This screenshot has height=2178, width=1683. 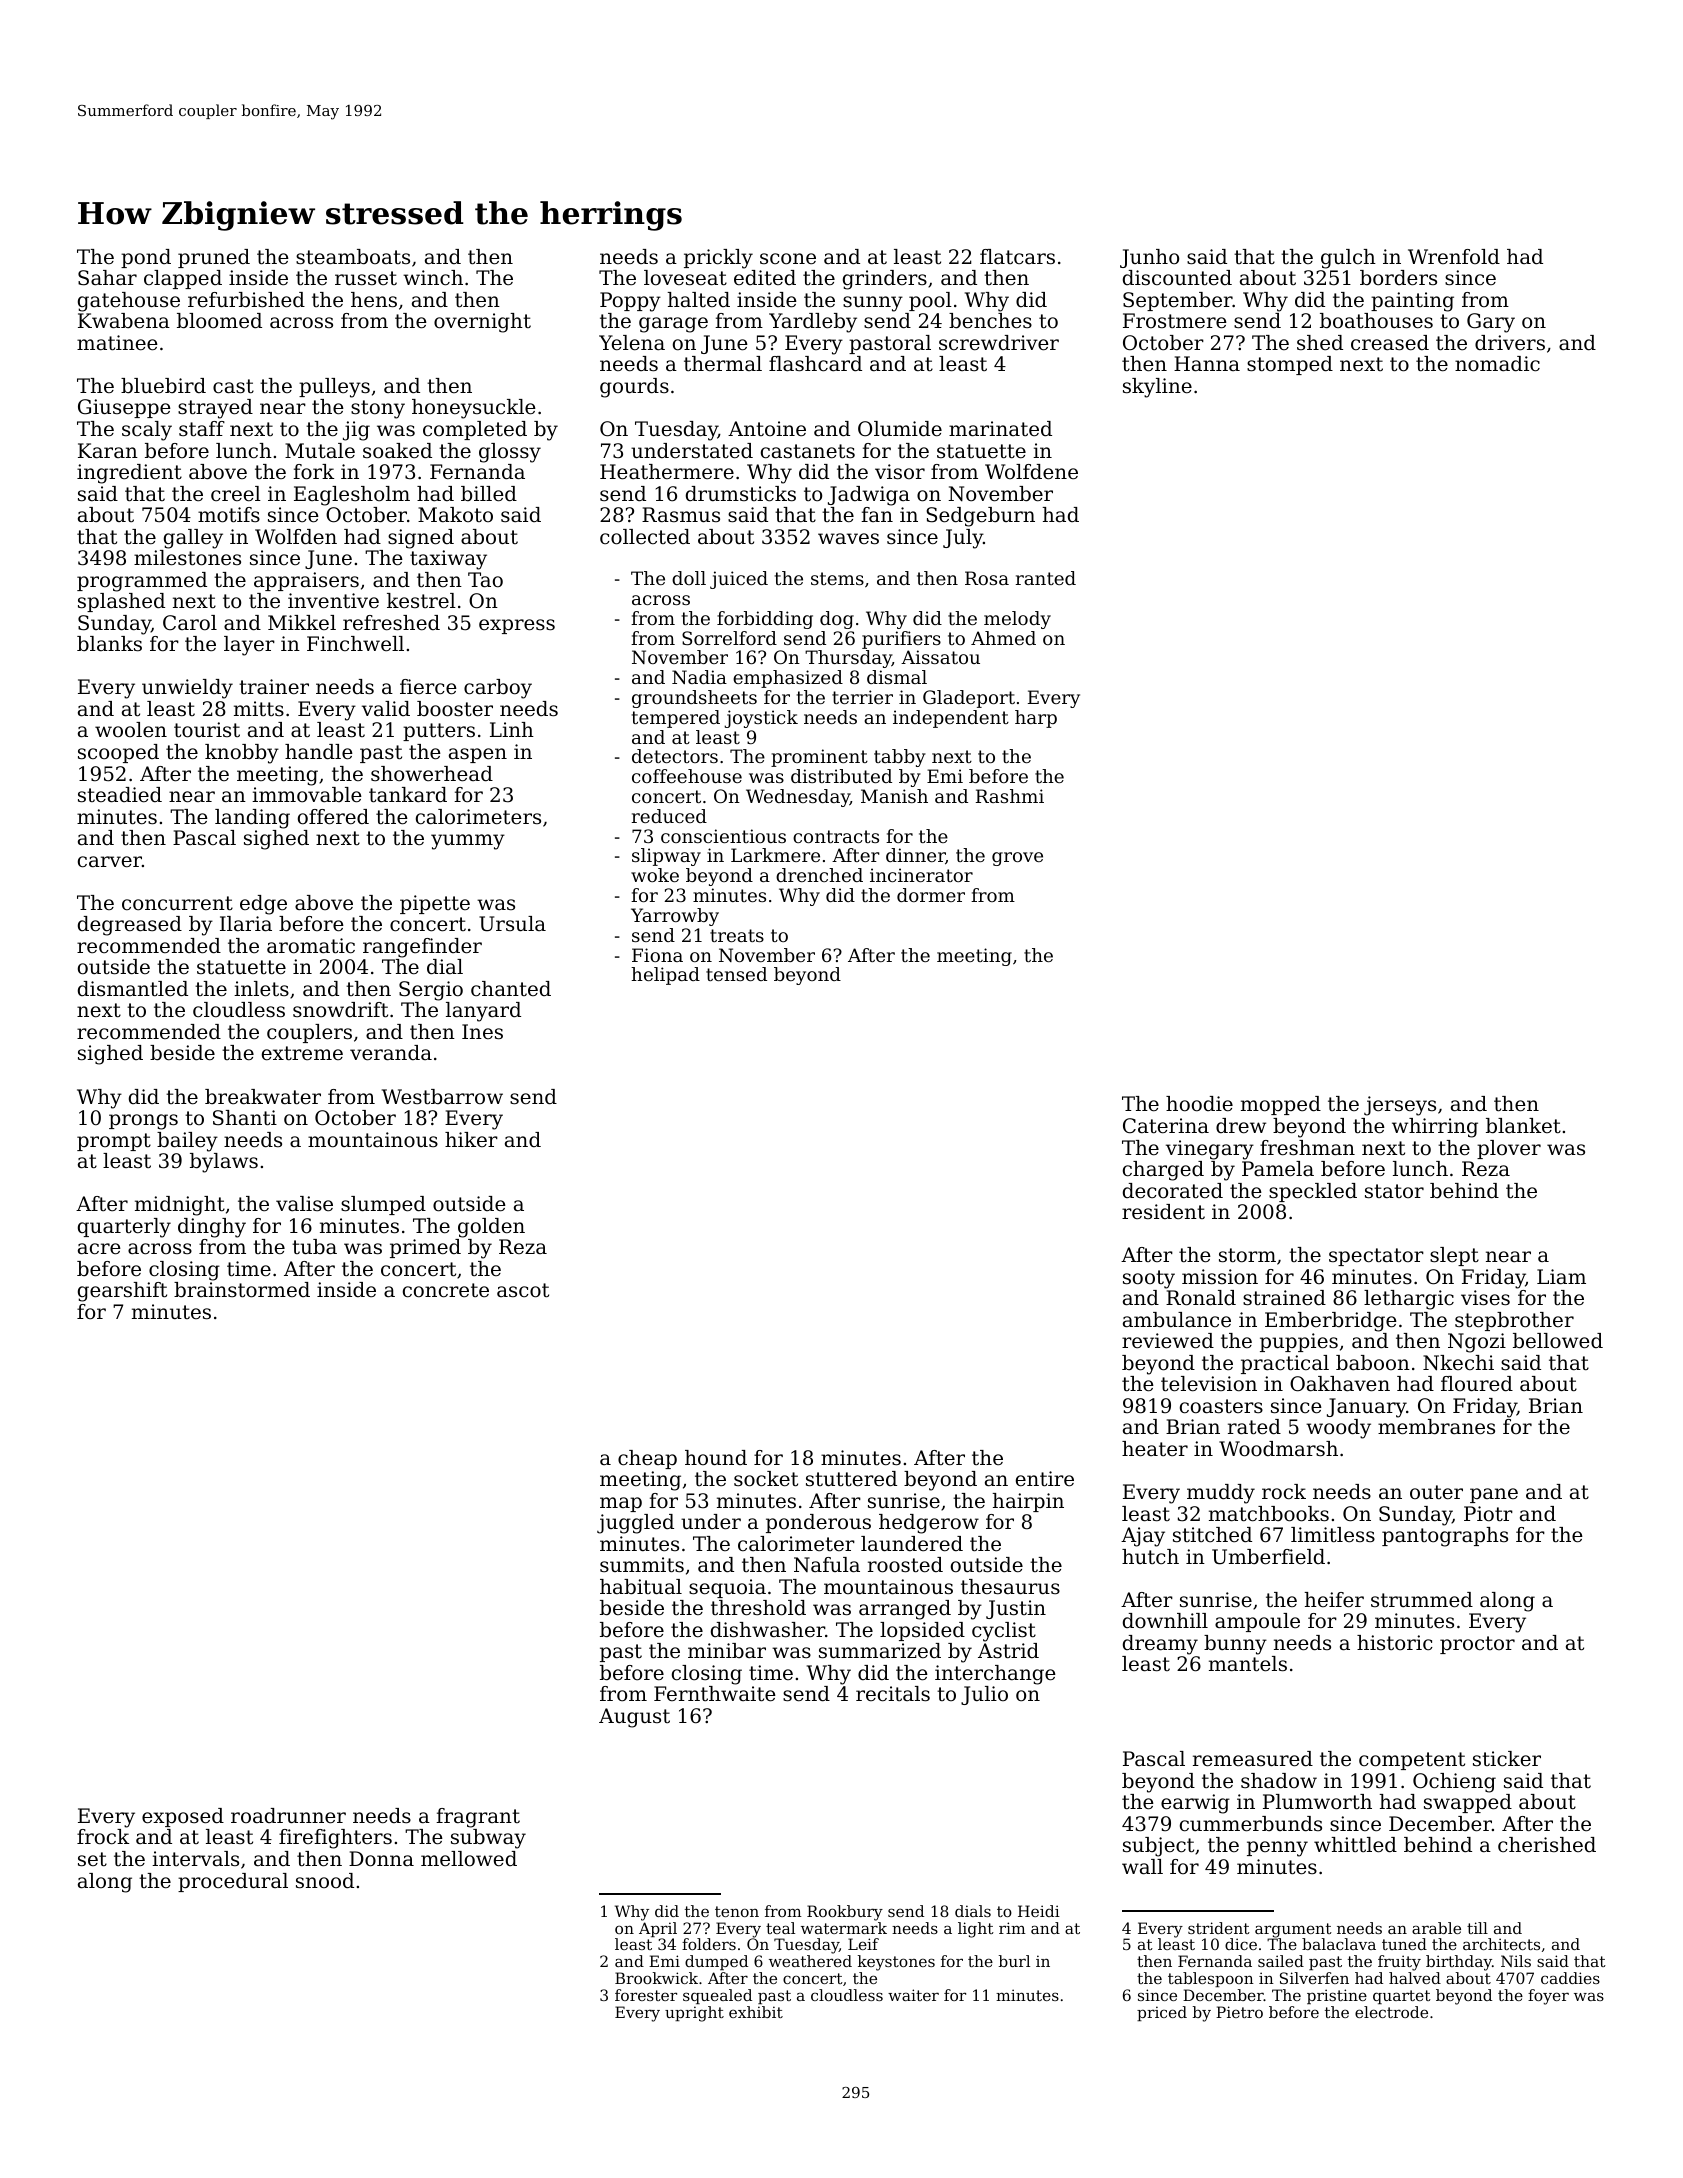 What do you see at coordinates (1454, 257) in the screenshot?
I see `Wrenfold` at bounding box center [1454, 257].
